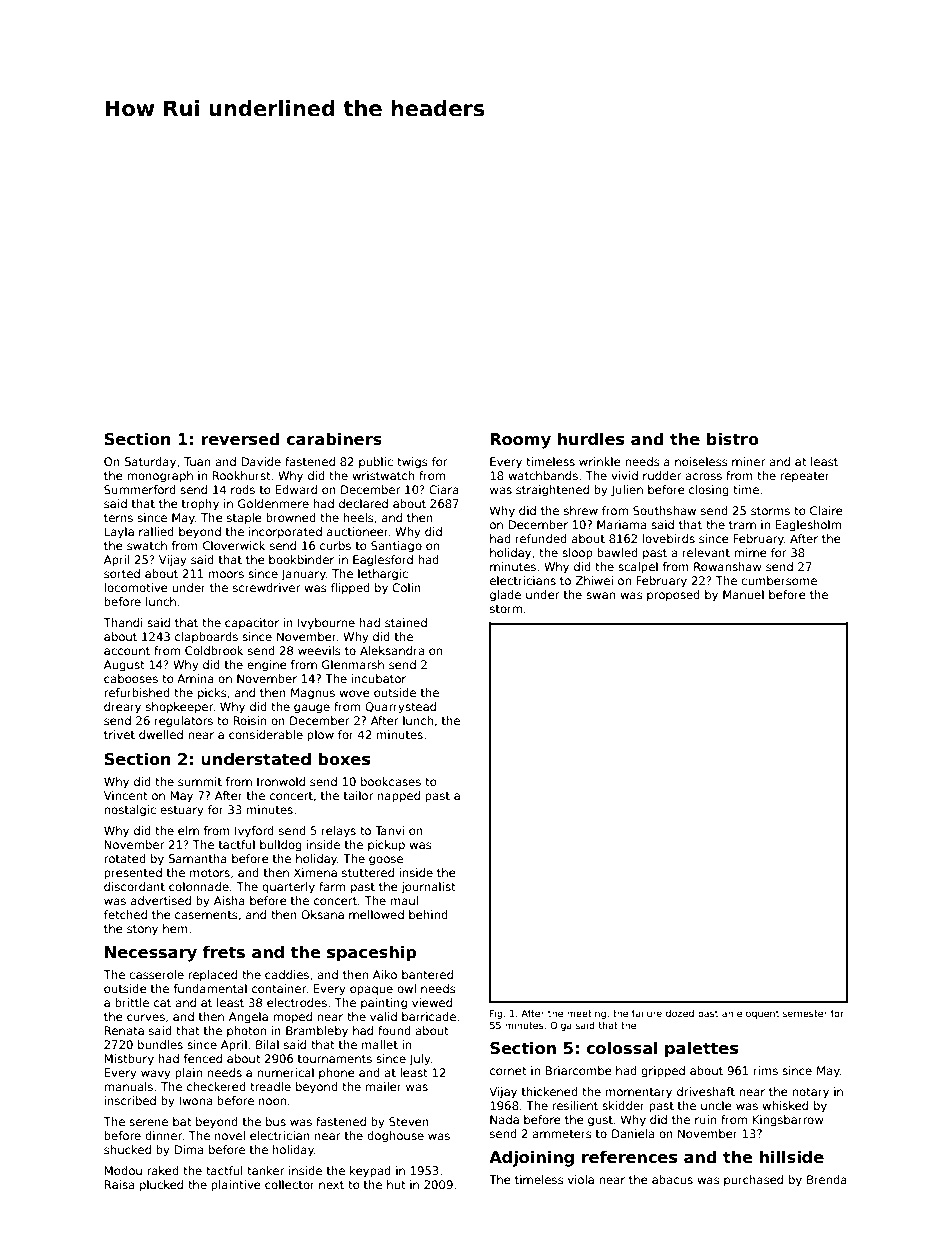  What do you see at coordinates (290, 1184) in the document?
I see `collector` at bounding box center [290, 1184].
